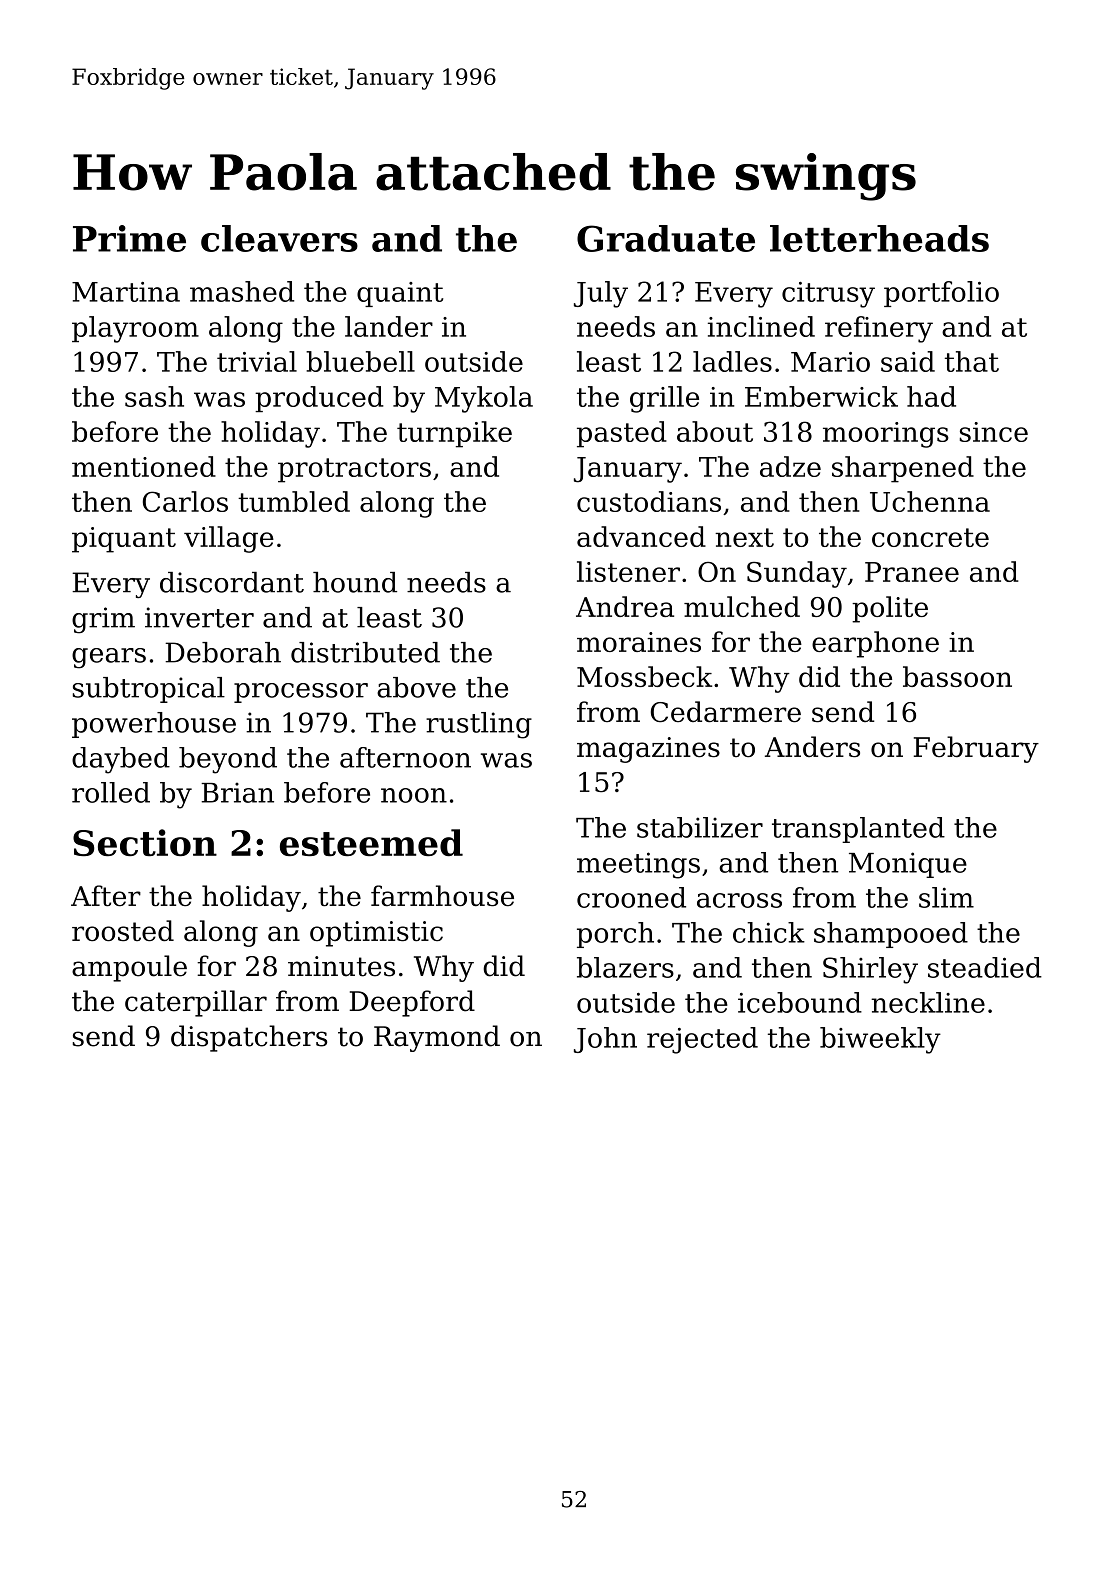  I want to click on Cedarmere, so click(726, 711).
